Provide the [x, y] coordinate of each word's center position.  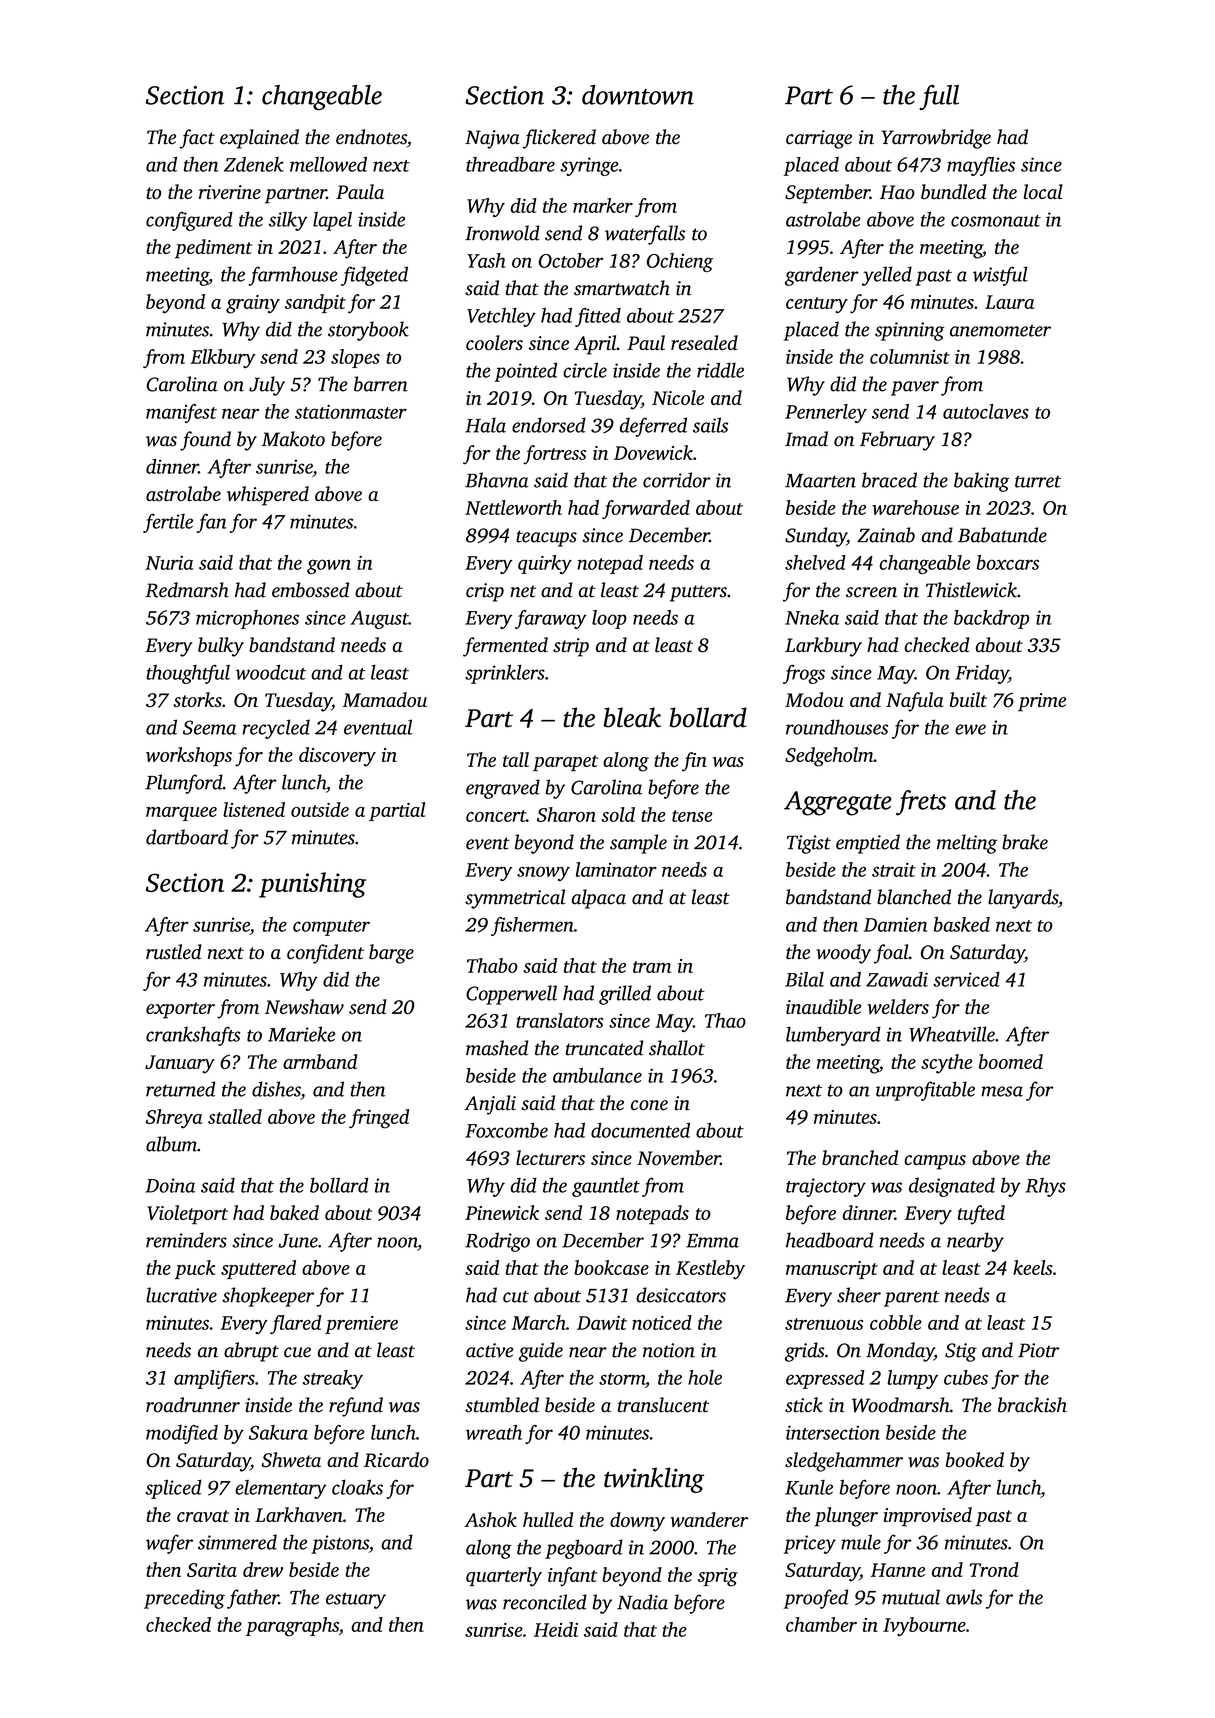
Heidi [556, 1629]
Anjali [490, 1105]
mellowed [328, 164]
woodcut [271, 672]
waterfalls [645, 235]
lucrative [181, 1295]
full [939, 97]
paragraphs [292, 1627]
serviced [966, 979]
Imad [806, 439]
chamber [821, 1624]
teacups [546, 538]
